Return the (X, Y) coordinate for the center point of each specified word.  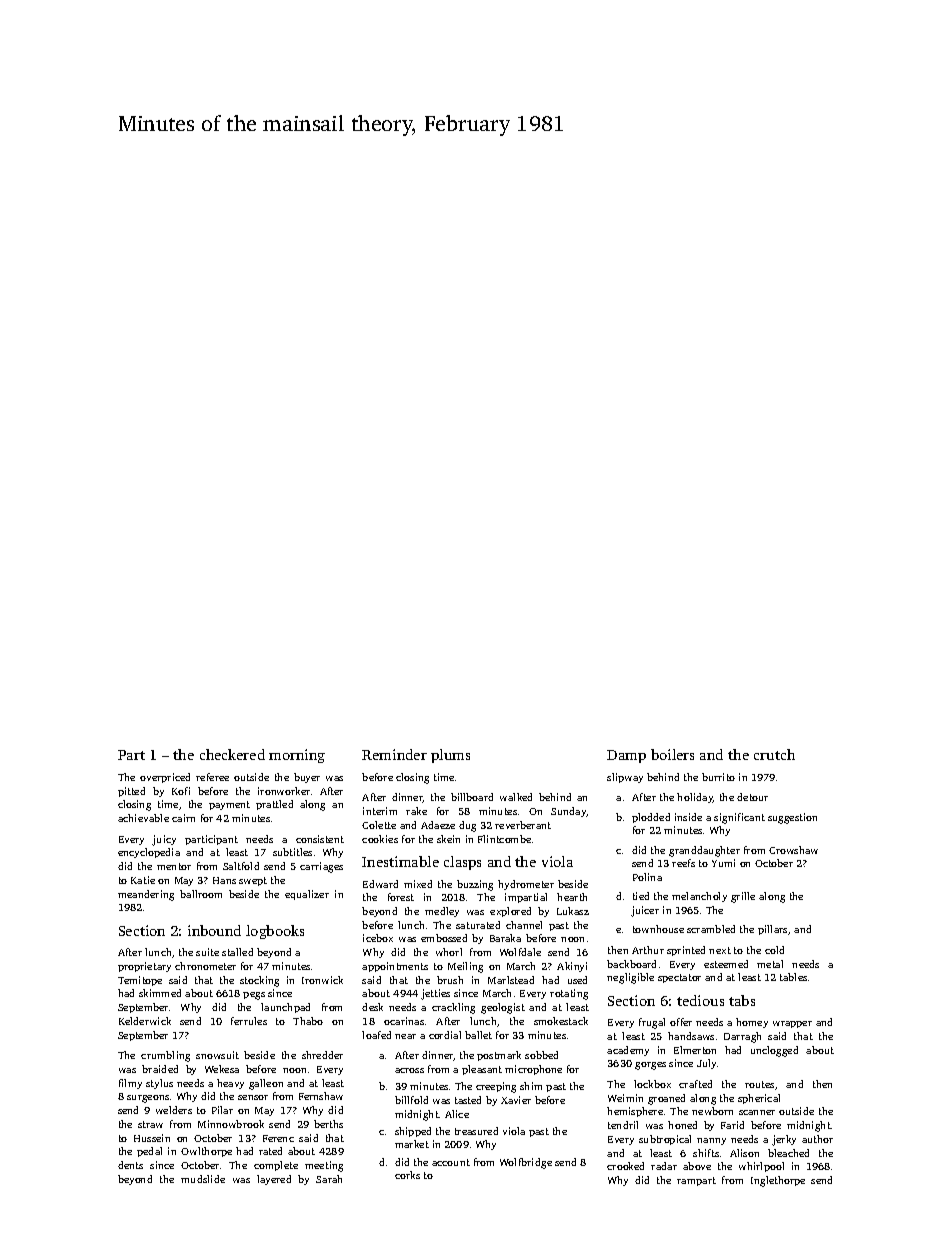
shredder (322, 1055)
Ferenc (278, 1138)
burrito (718, 777)
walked (516, 797)
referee (212, 777)
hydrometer (526, 885)
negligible (630, 978)
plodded (651, 818)
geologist (503, 1008)
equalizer (307, 895)
